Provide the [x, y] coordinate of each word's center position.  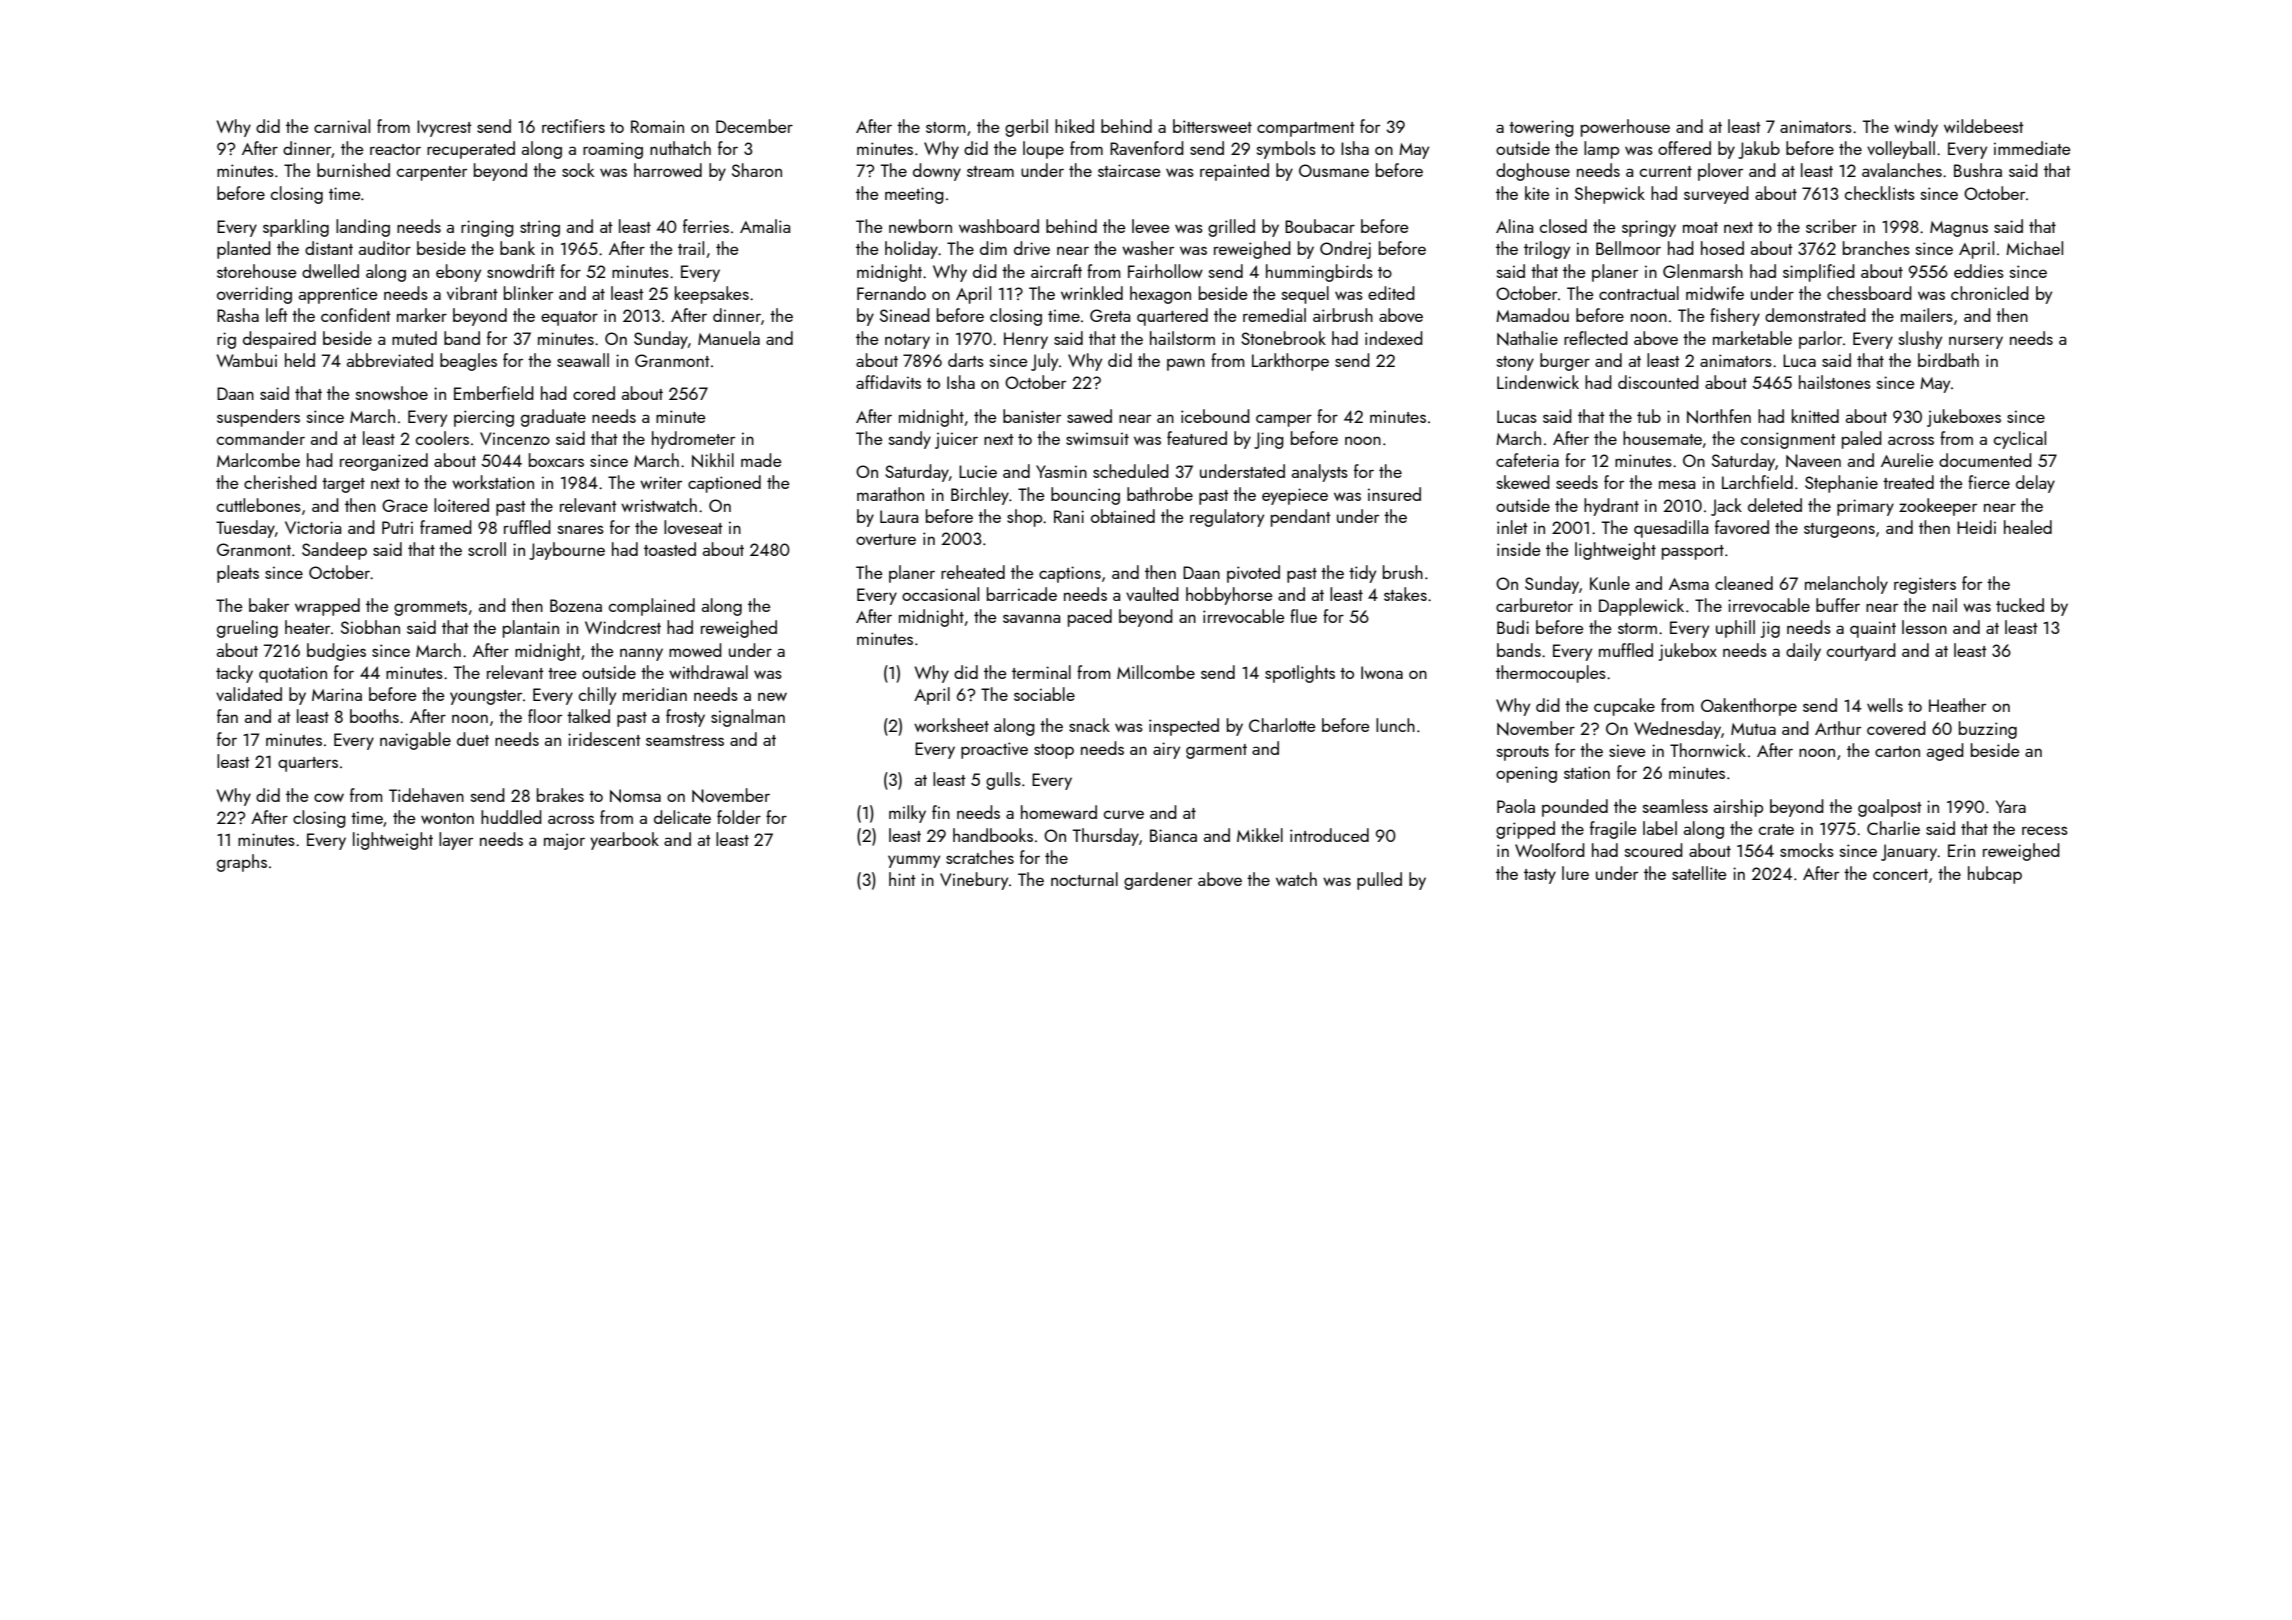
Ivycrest [444, 128]
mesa [1677, 484]
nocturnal [1084, 879]
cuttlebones [259, 505]
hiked [1074, 126]
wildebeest [1984, 126]
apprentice [338, 295]
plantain [531, 629]
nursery [1976, 342]
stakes [1405, 594]
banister [1032, 416]
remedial [1274, 315]
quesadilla [1671, 529]
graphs [242, 863]
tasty [1540, 876]
